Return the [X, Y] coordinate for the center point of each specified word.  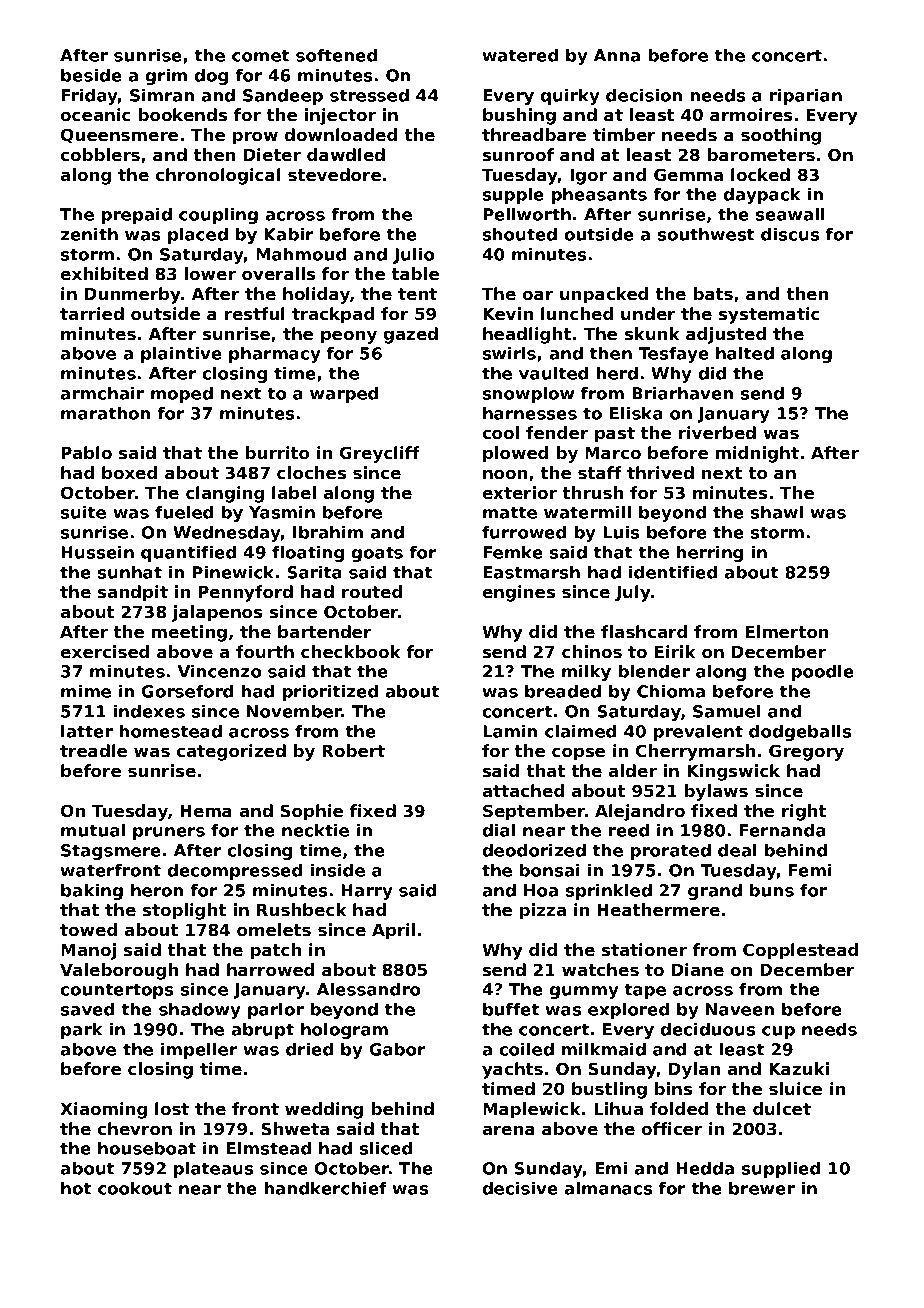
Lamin [510, 731]
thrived [660, 472]
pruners [169, 833]
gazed [411, 335]
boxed [129, 472]
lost [172, 1108]
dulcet [782, 1108]
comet [260, 56]
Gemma [688, 174]
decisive [520, 1188]
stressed [369, 95]
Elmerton [787, 631]
